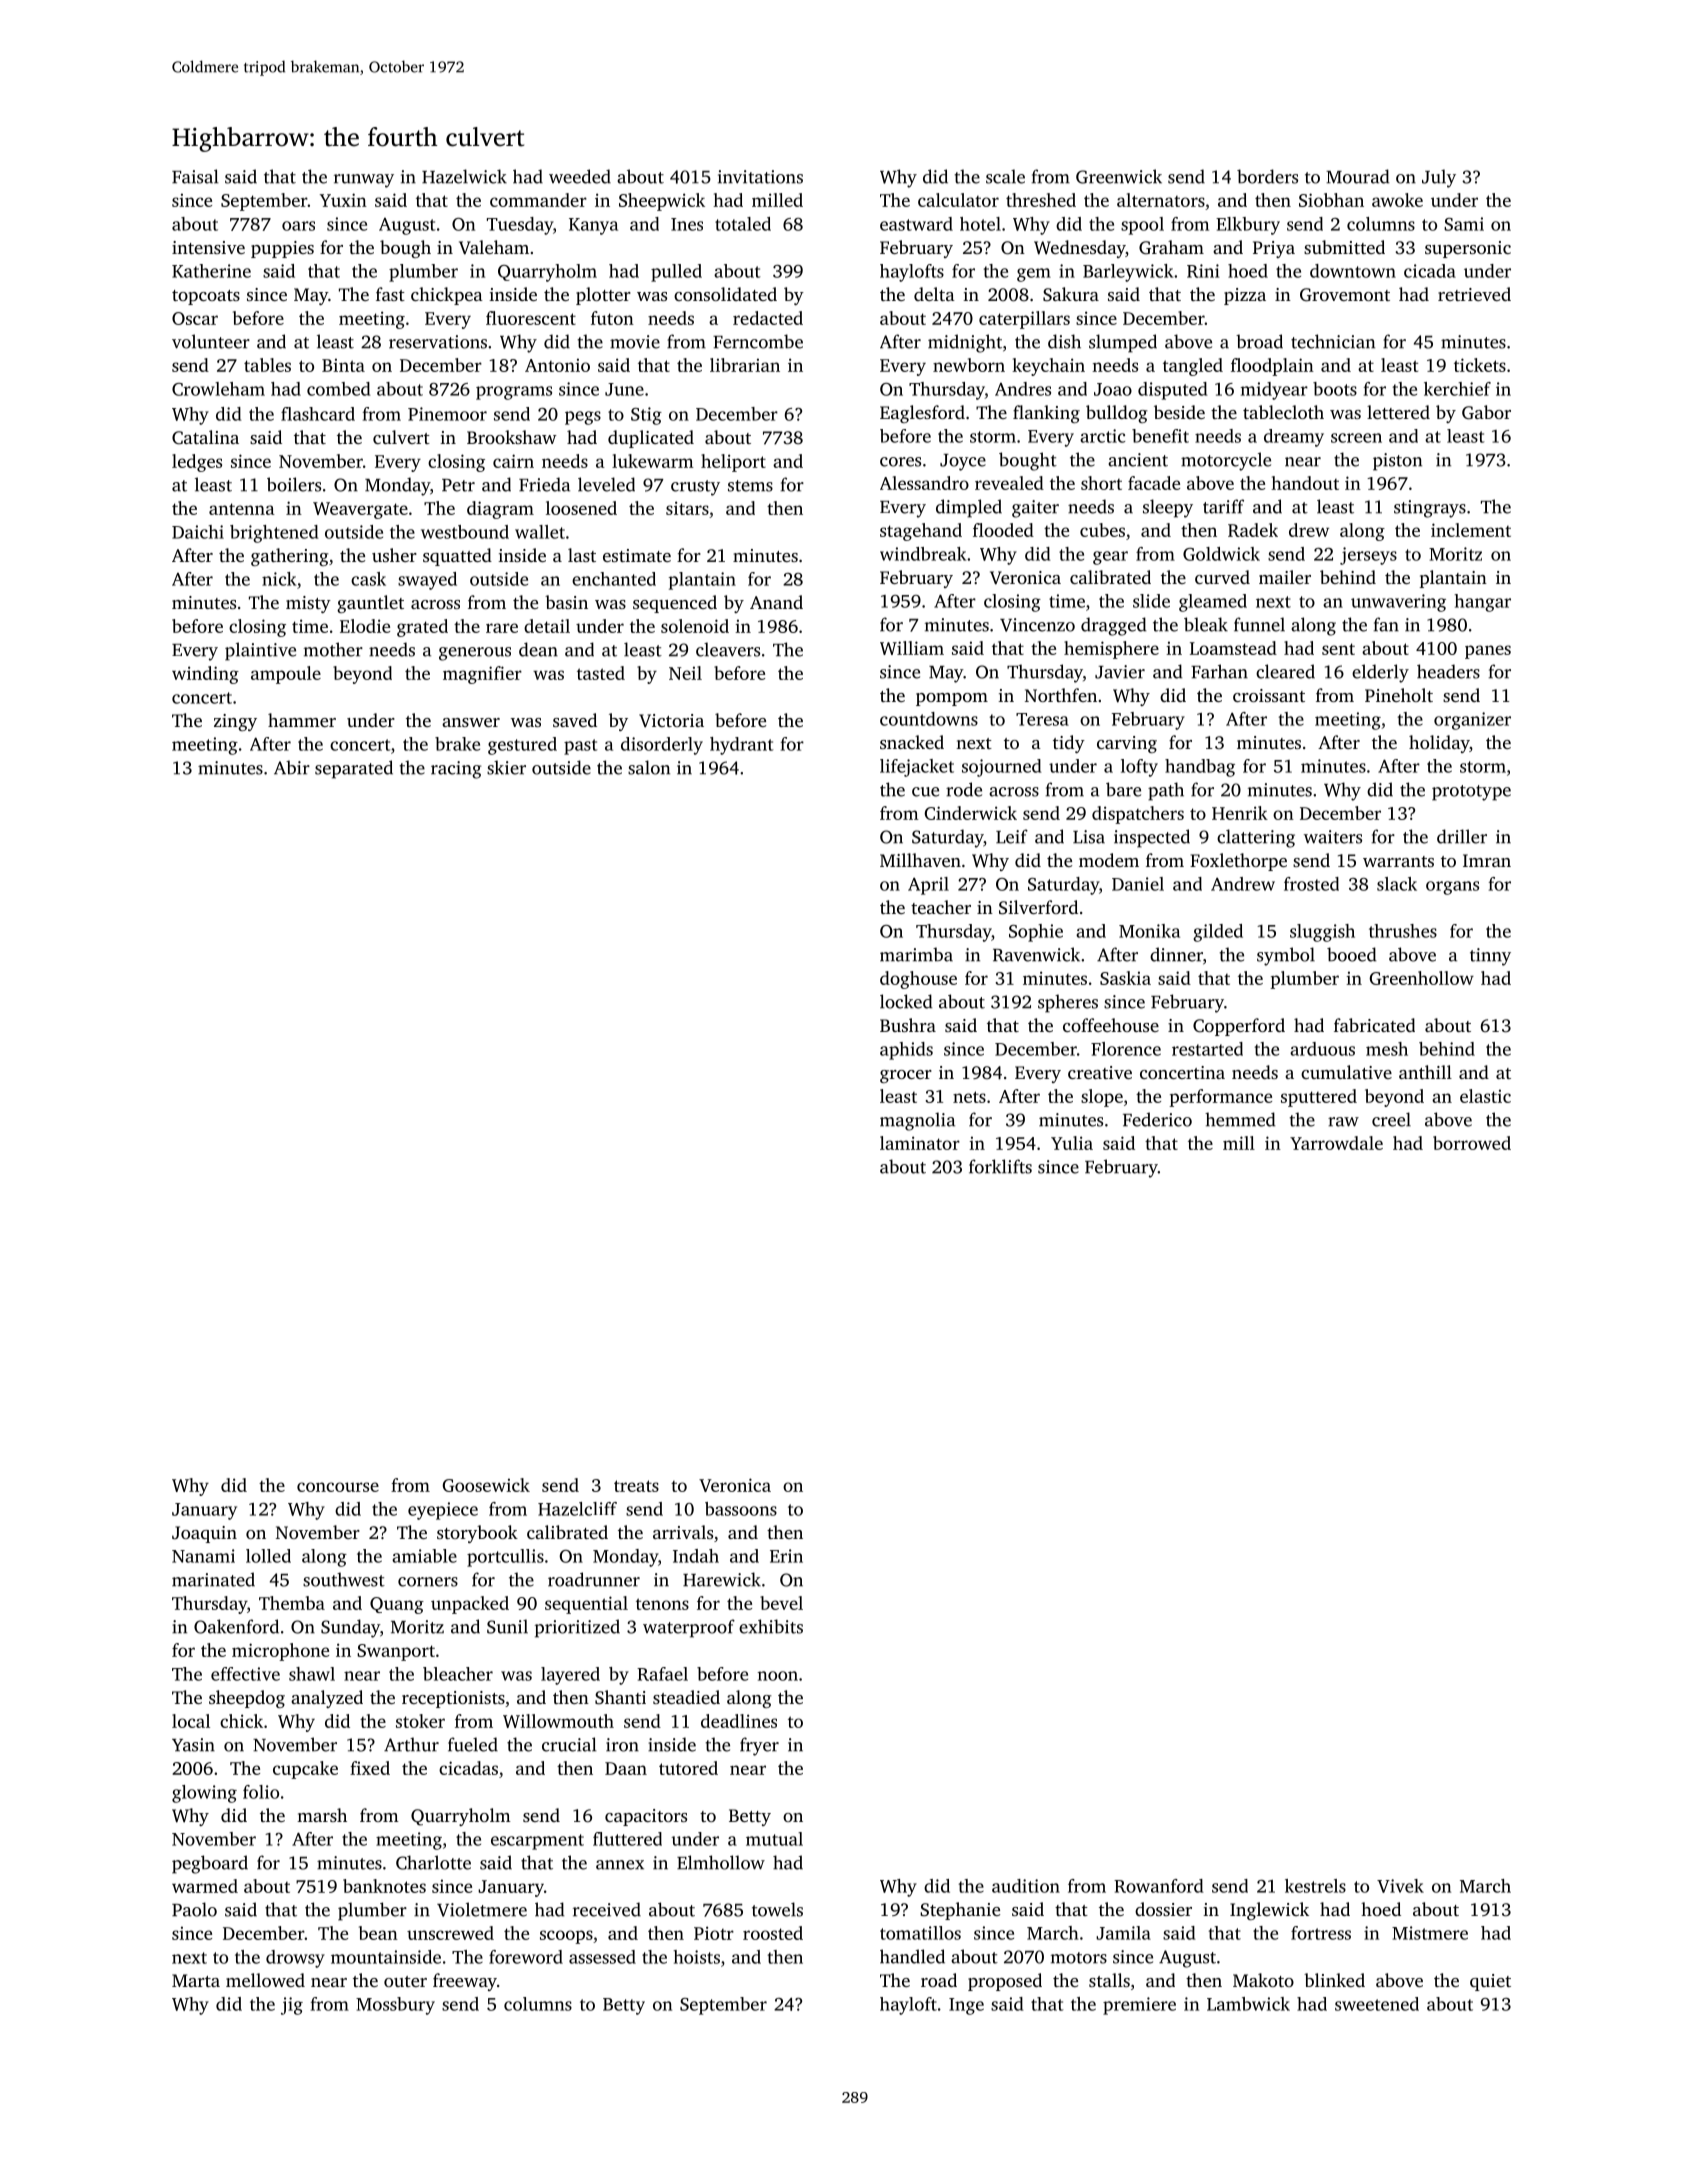 This screenshot has height=2178, width=1683. Describe the element at coordinates (486, 1485) in the screenshot. I see `Goosewick` at that location.
